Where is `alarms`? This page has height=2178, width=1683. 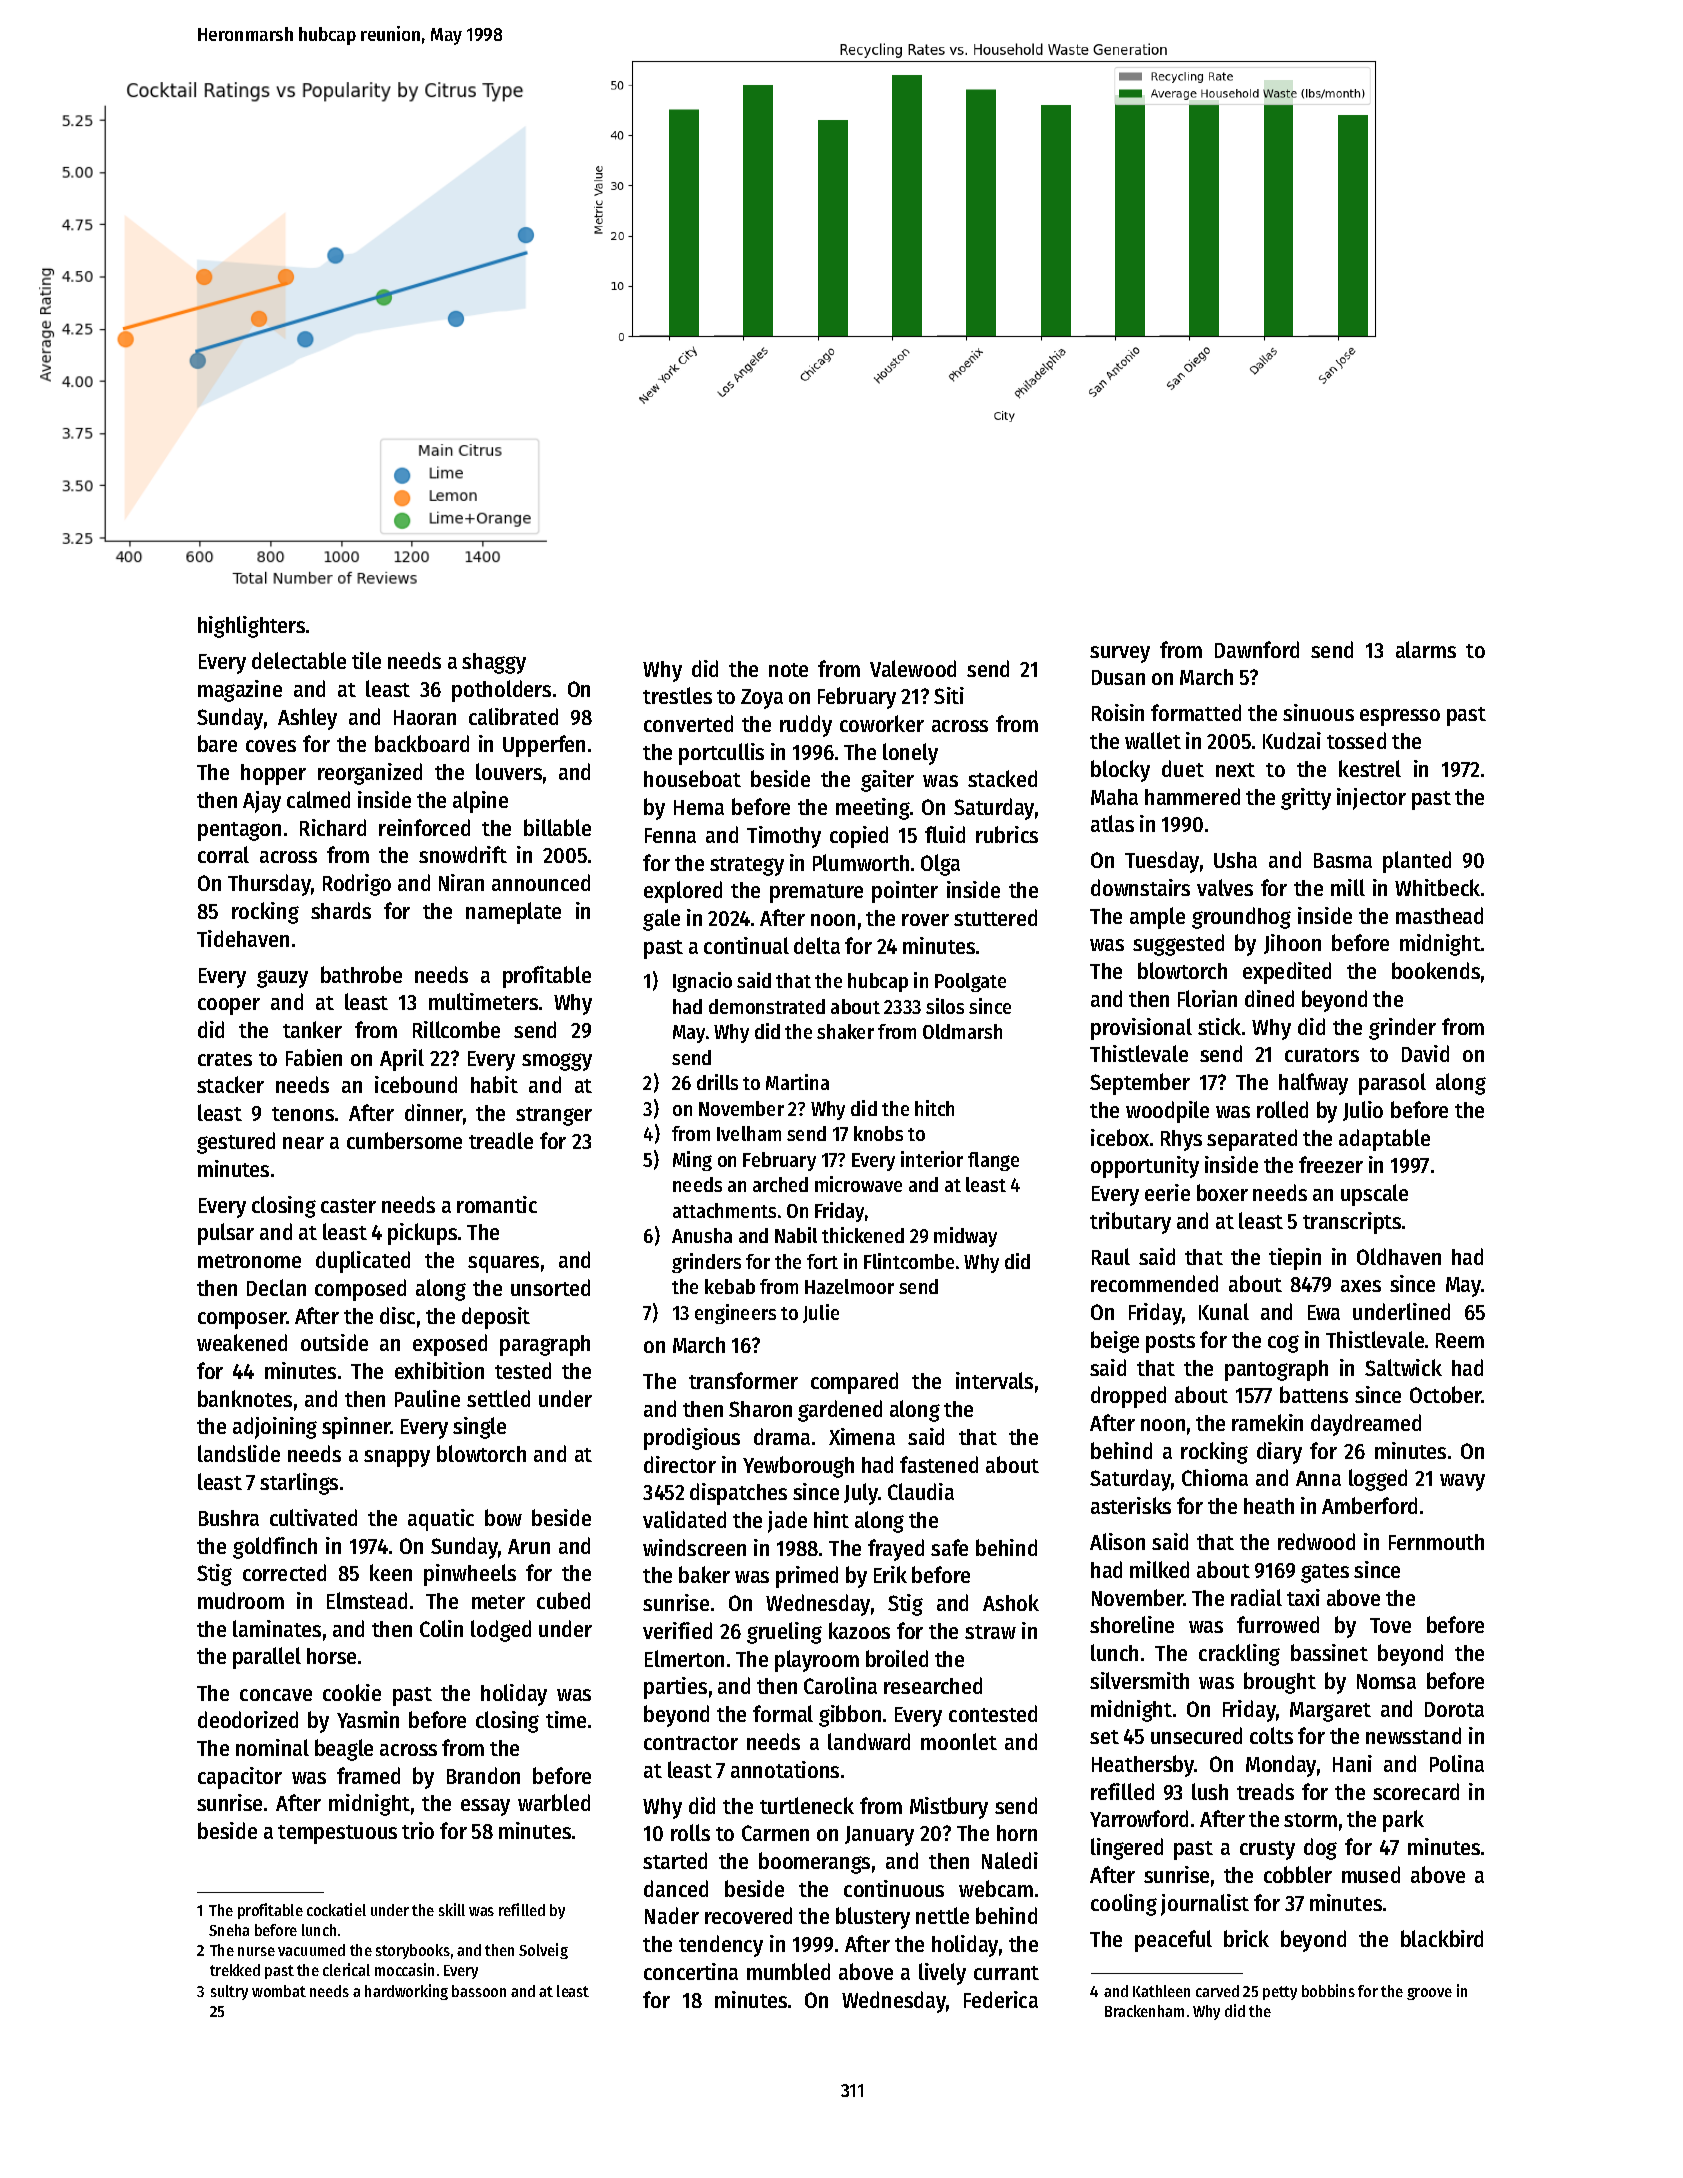 alarms is located at coordinates (1426, 649).
